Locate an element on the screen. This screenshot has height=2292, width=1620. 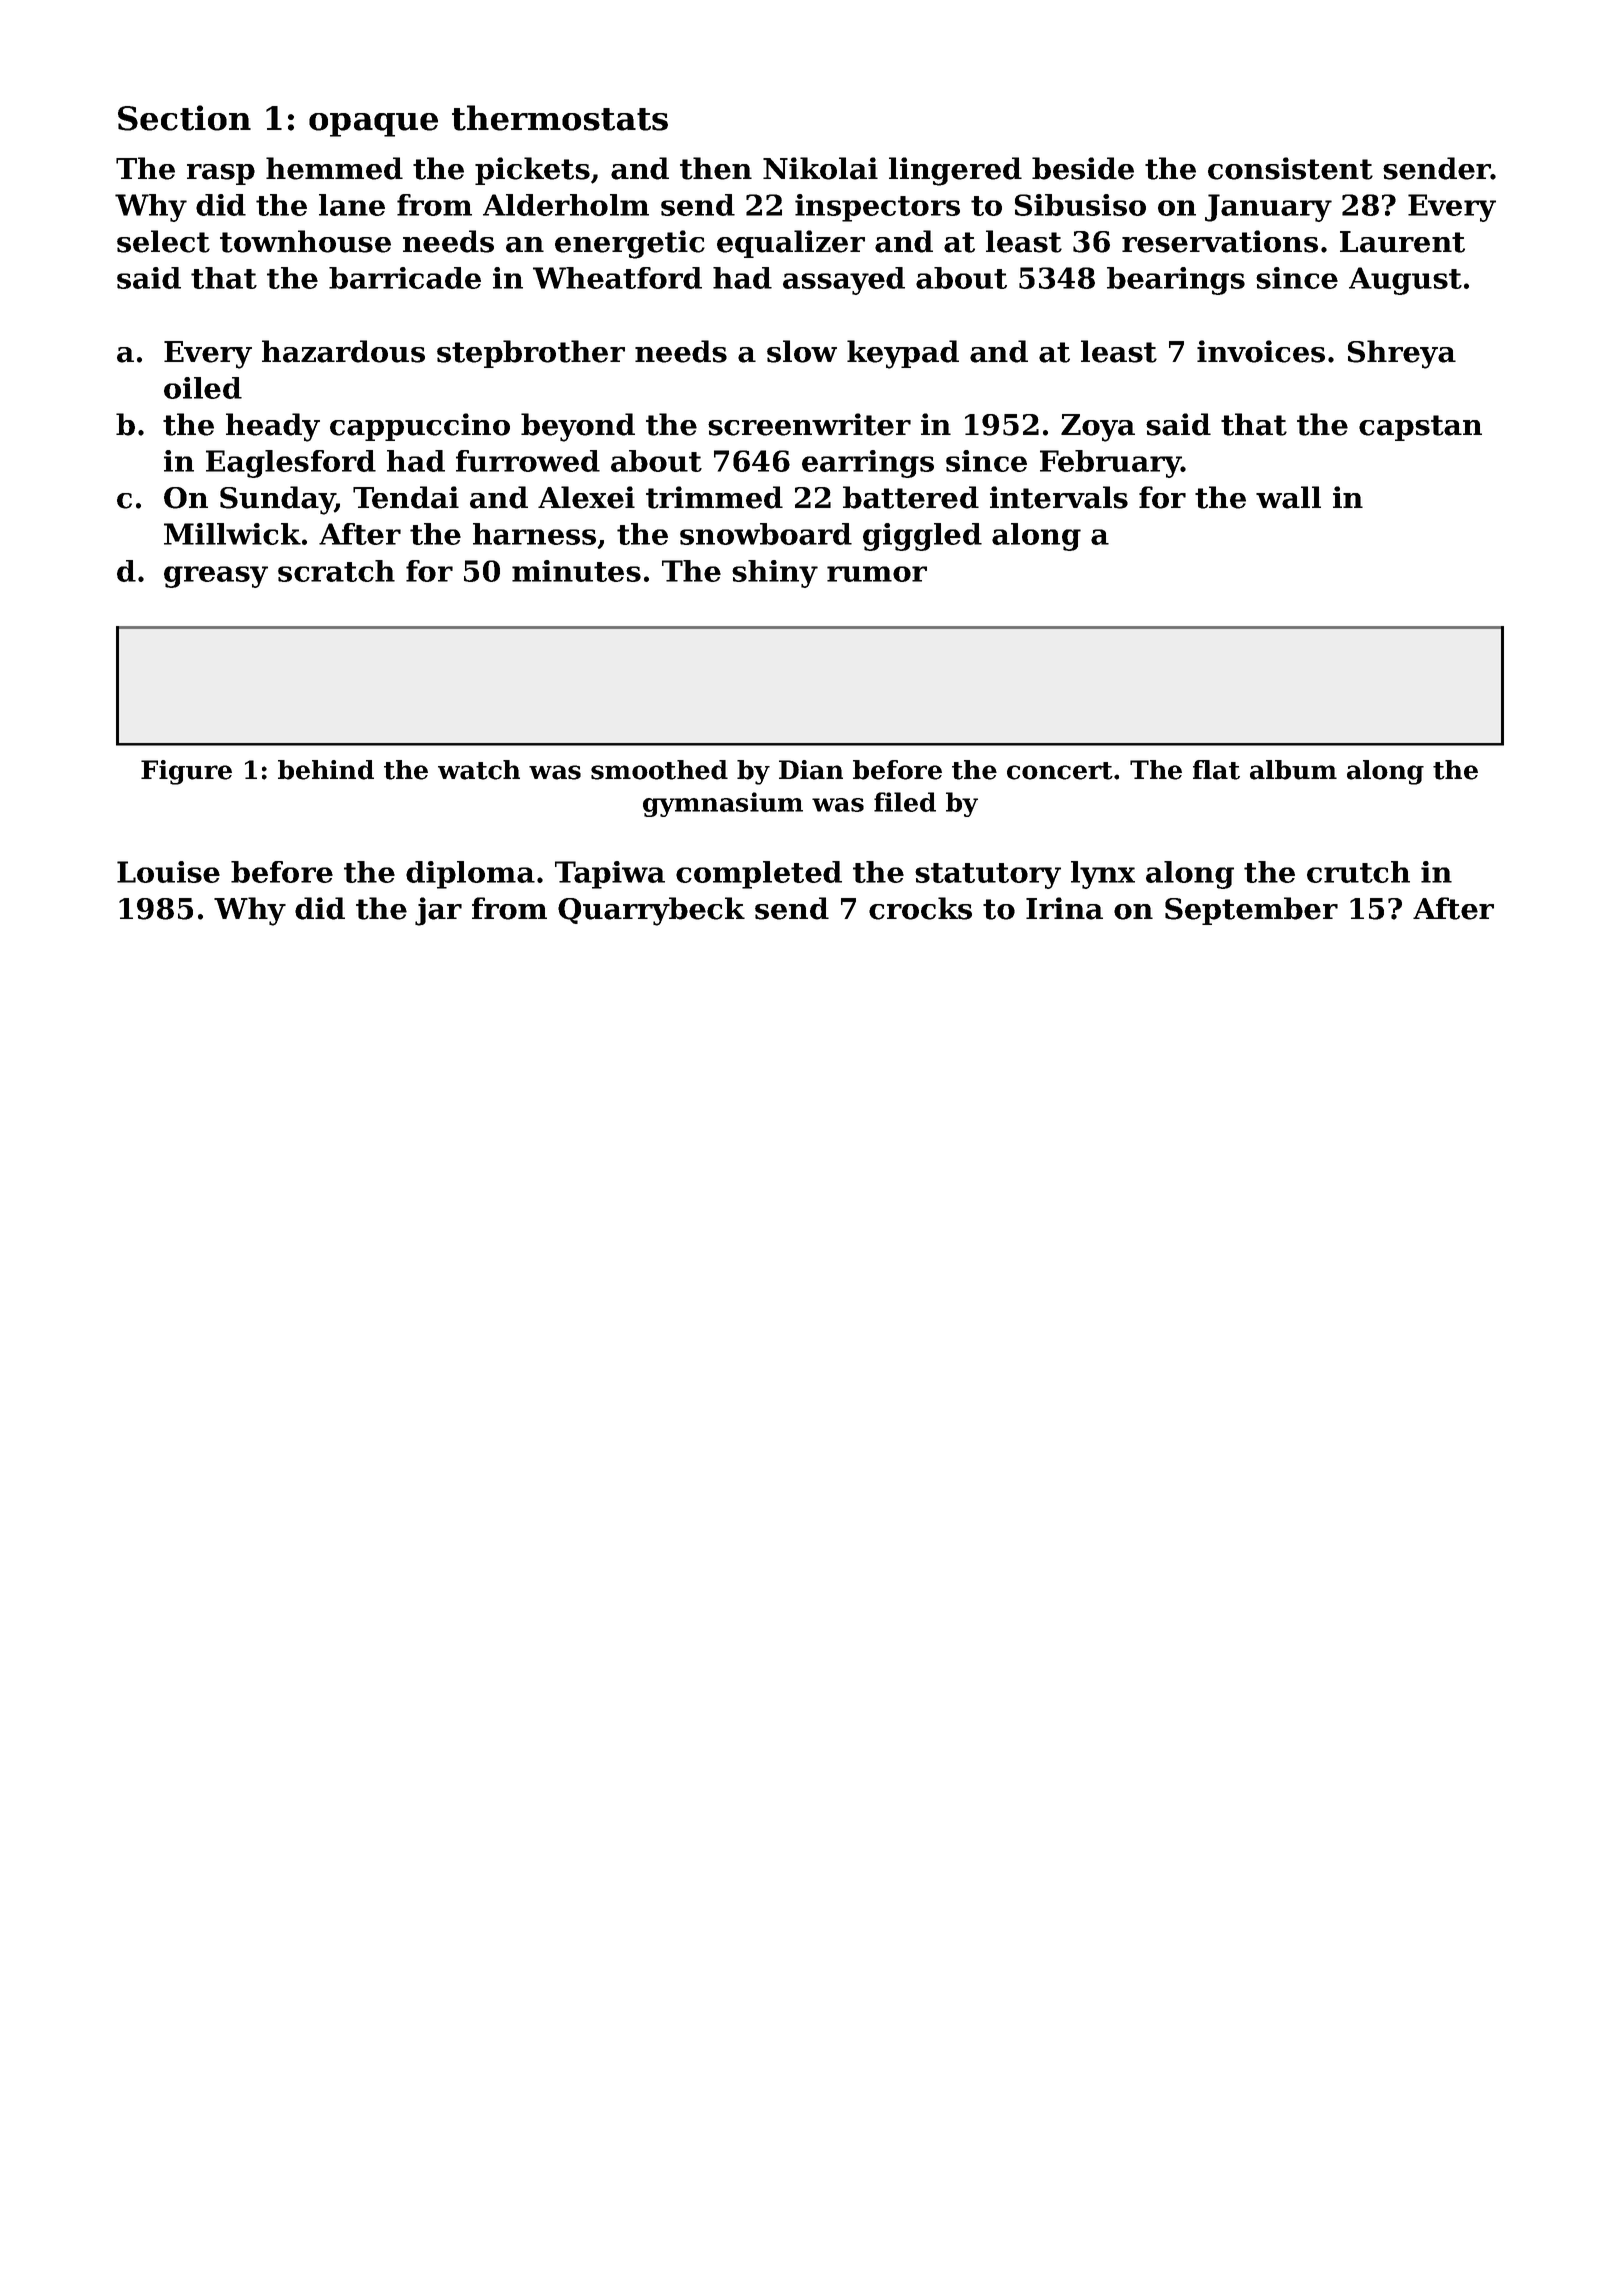
jar is located at coordinates (438, 911).
